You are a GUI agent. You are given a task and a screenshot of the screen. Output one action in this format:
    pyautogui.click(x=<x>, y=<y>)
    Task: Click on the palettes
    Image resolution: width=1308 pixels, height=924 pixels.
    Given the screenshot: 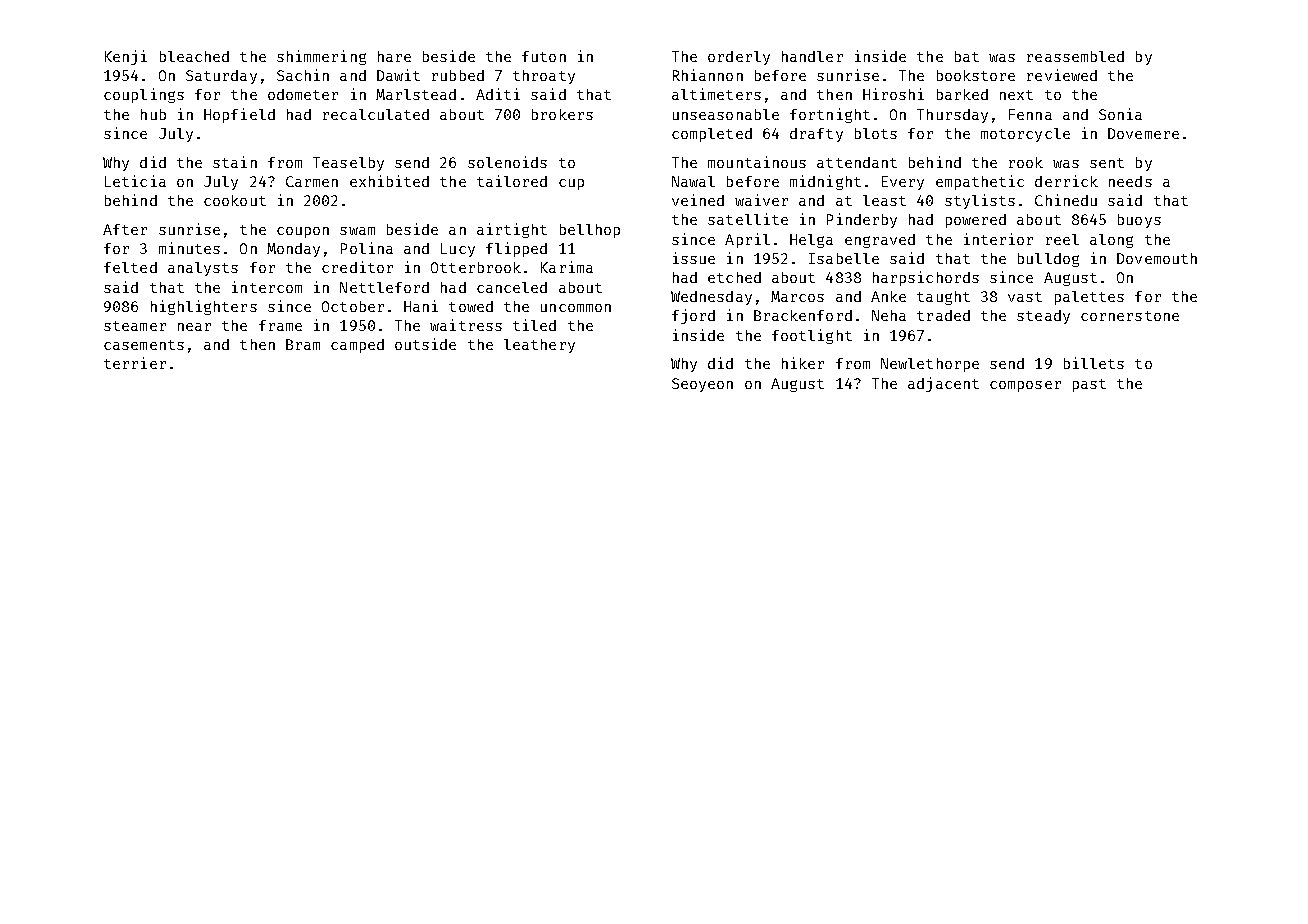 What is the action you would take?
    pyautogui.click(x=1089, y=298)
